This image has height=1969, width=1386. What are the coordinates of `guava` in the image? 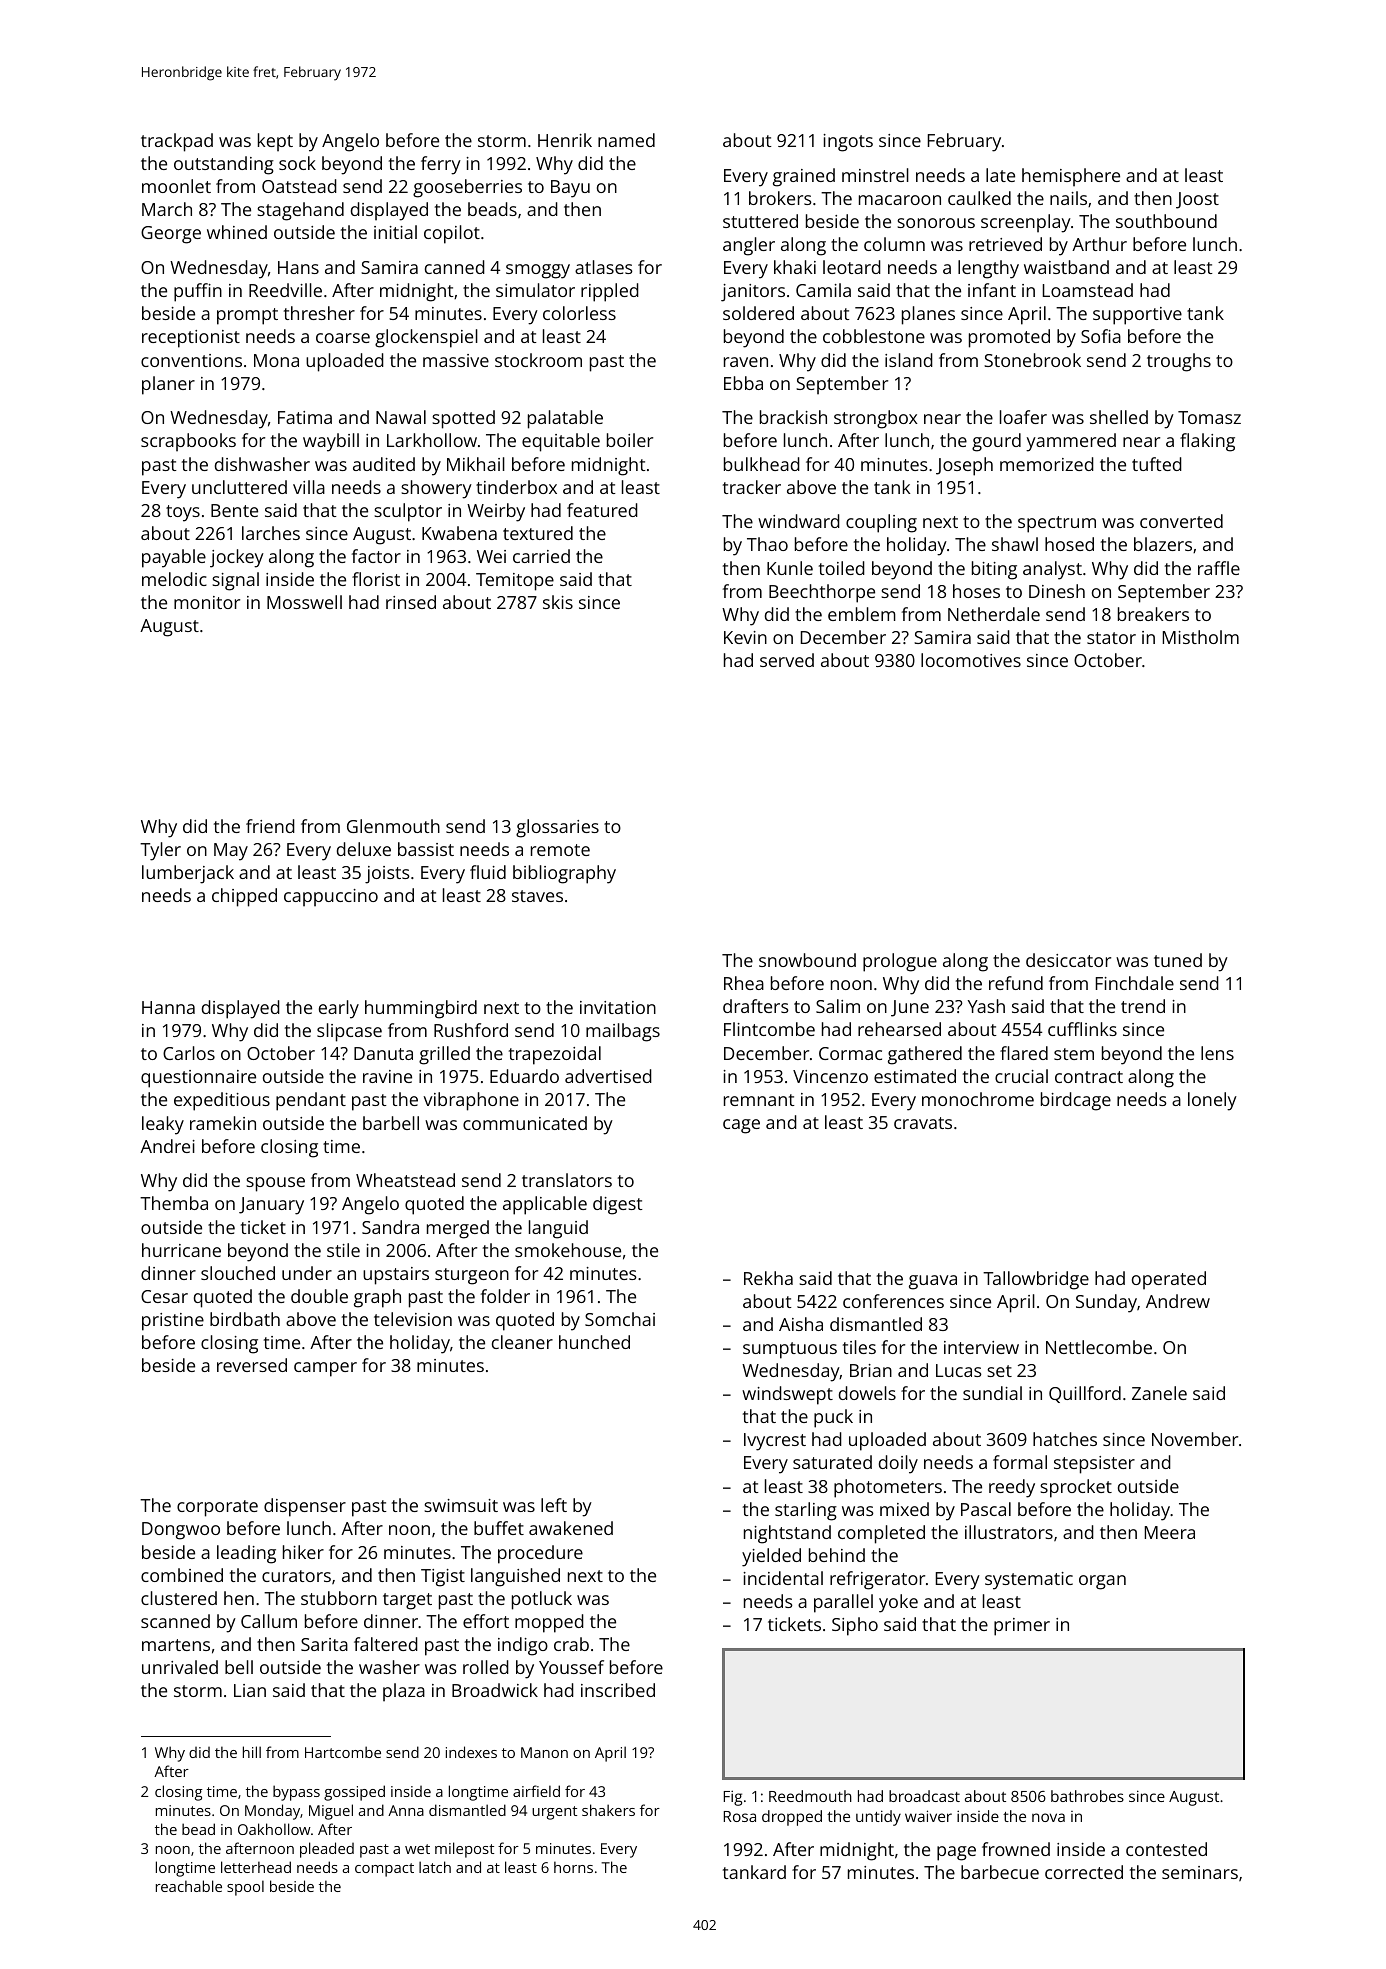 It's located at (933, 1282).
